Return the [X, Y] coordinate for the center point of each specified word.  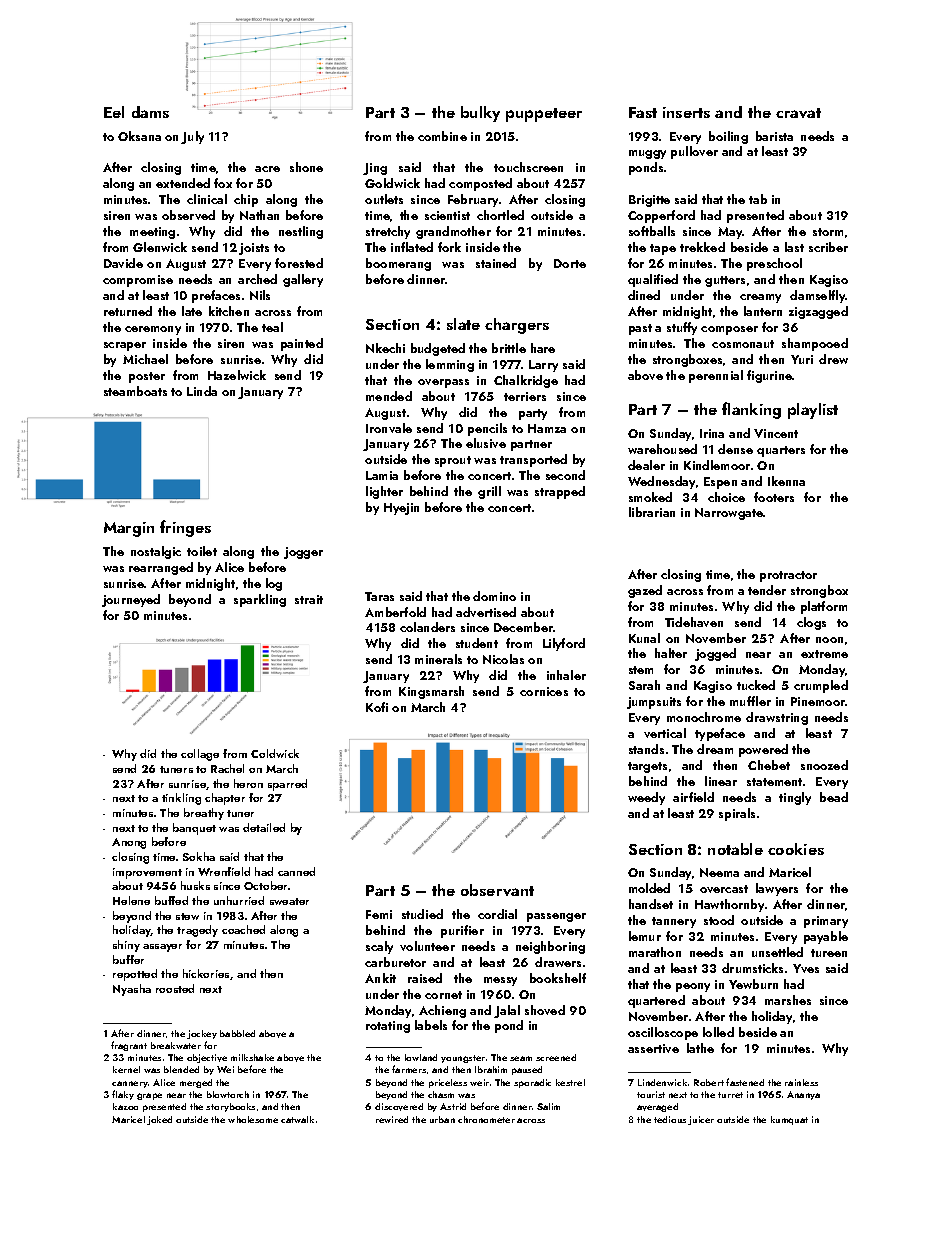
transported [533, 460]
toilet [202, 551]
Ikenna [786, 481]
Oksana [139, 136]
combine [442, 136]
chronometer [486, 1119]
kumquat [789, 1120]
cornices [544, 691]
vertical [665, 733]
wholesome [253, 1119]
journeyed [131, 600]
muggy [647, 154]
